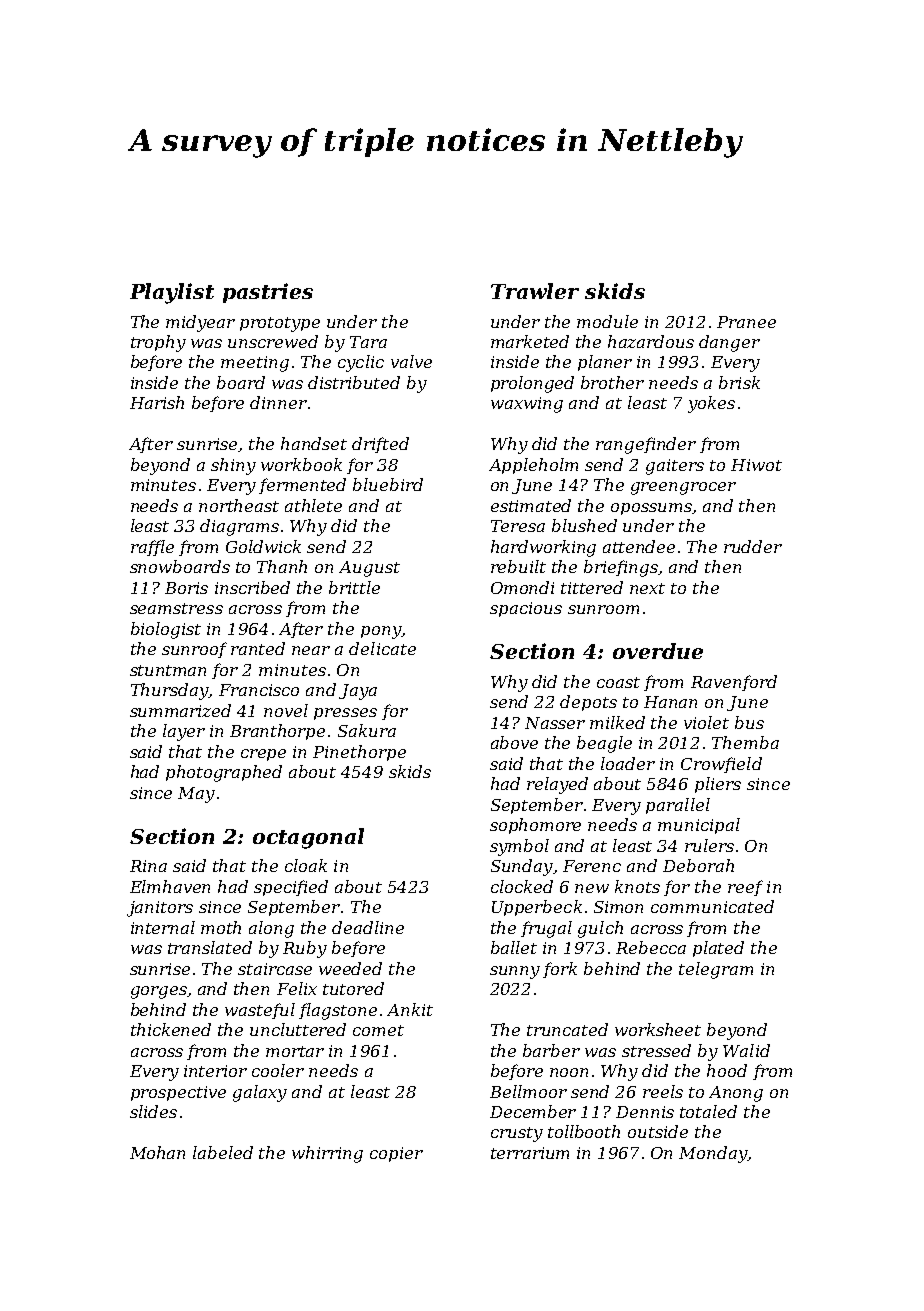 The image size is (924, 1311). I want to click on labeled, so click(223, 1152).
